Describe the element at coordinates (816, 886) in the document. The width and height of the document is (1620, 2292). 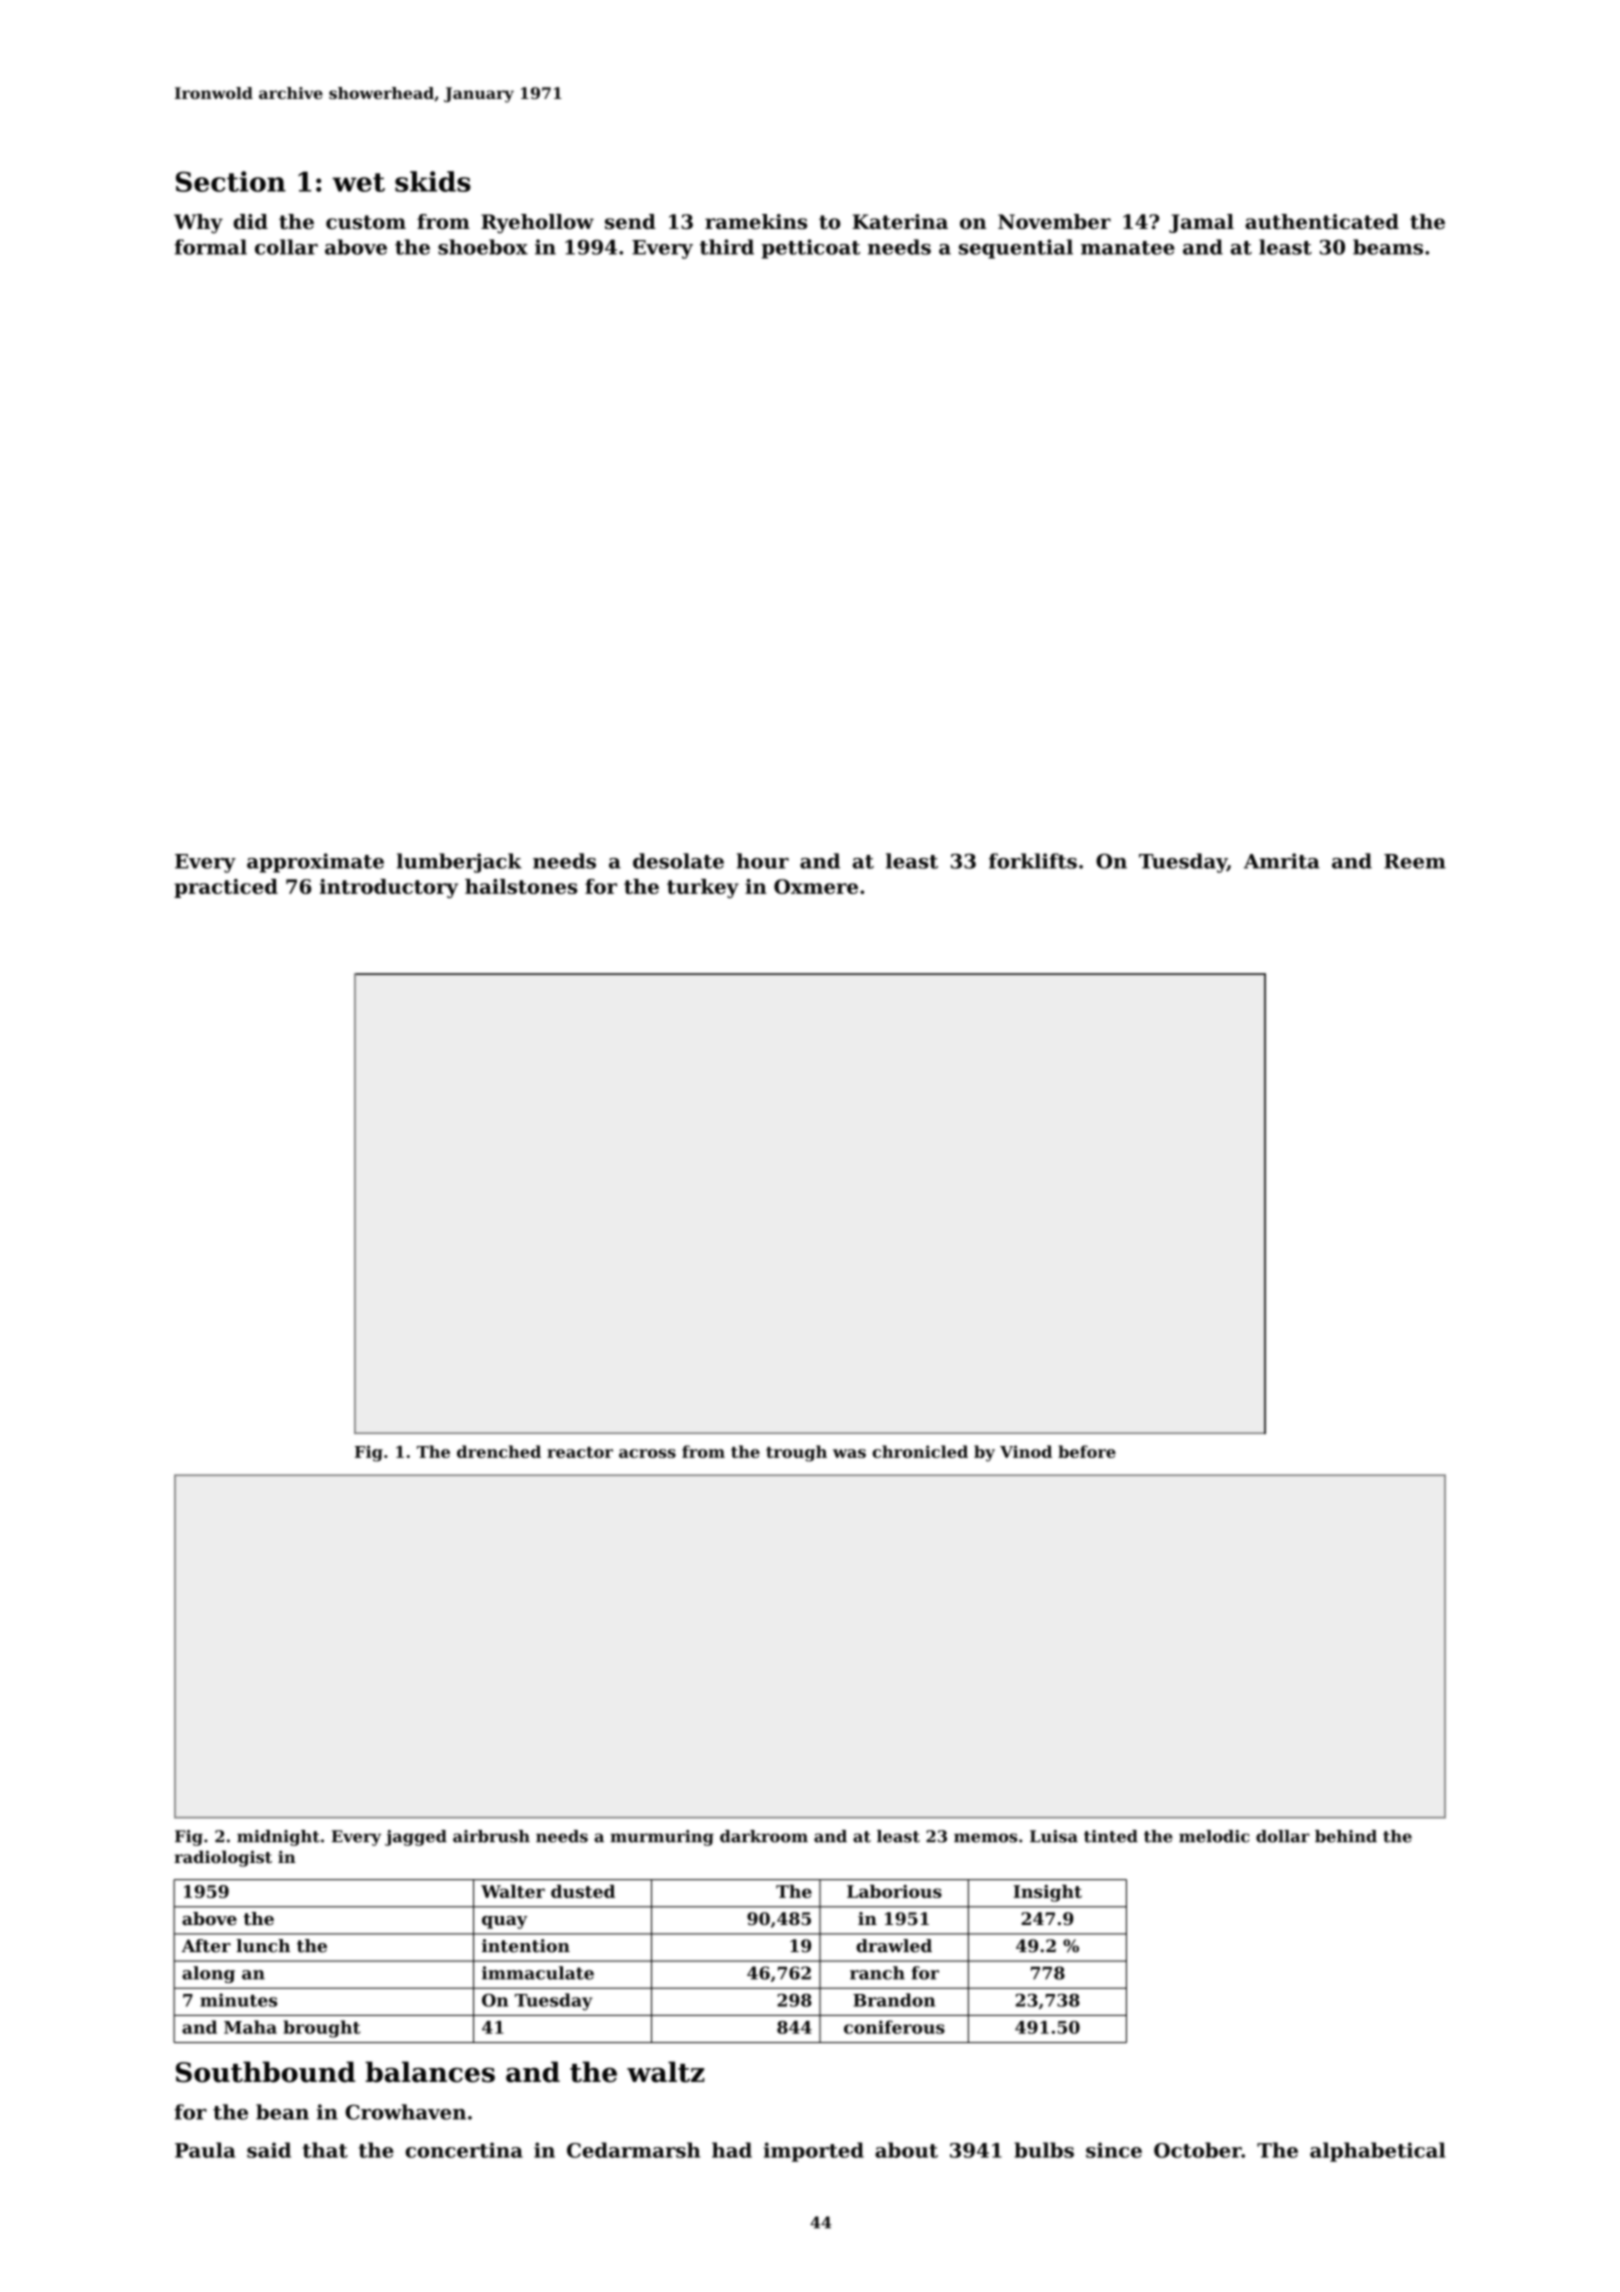
I see `Oxmere` at that location.
